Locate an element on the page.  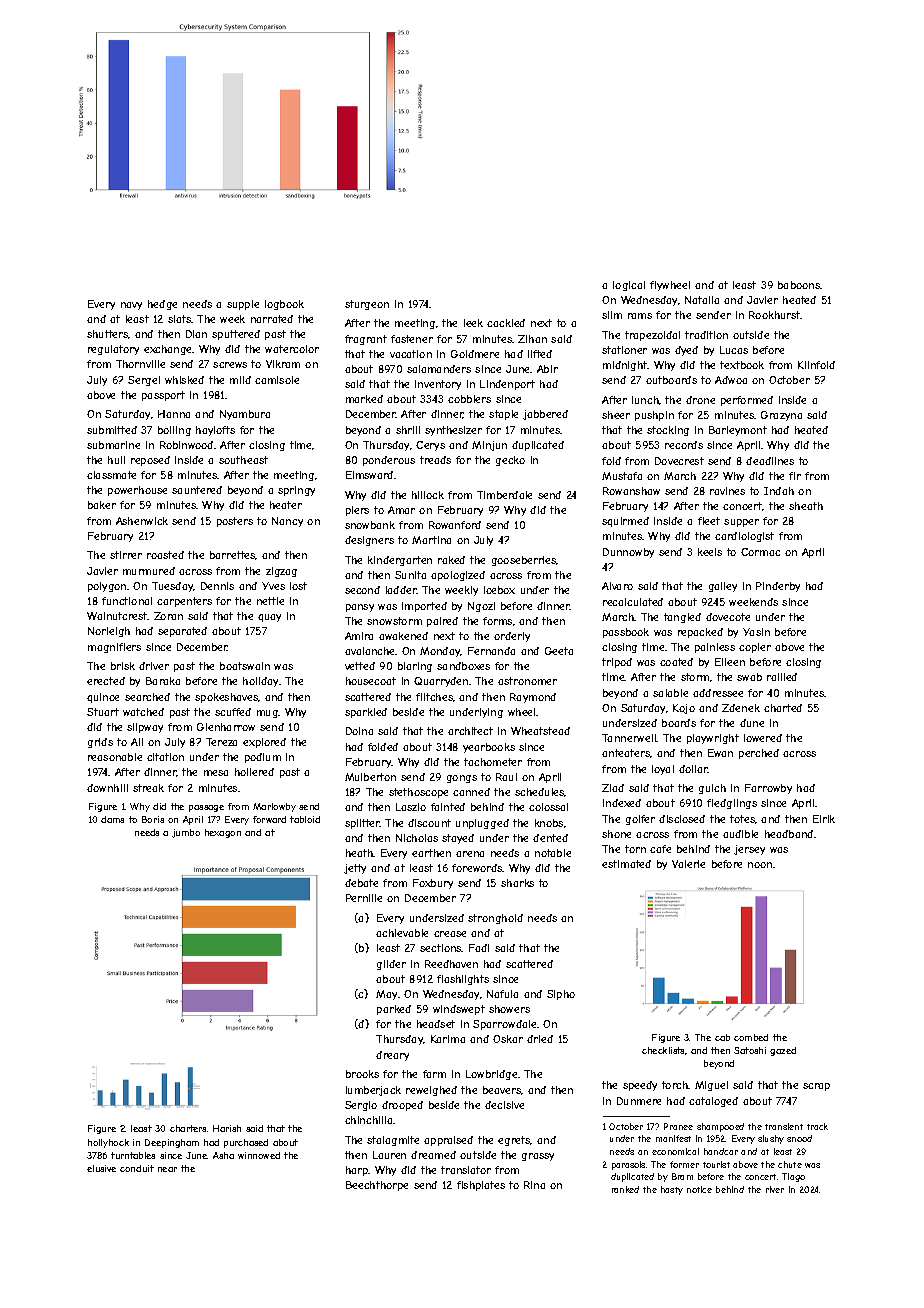
barrettes is located at coordinates (233, 555).
